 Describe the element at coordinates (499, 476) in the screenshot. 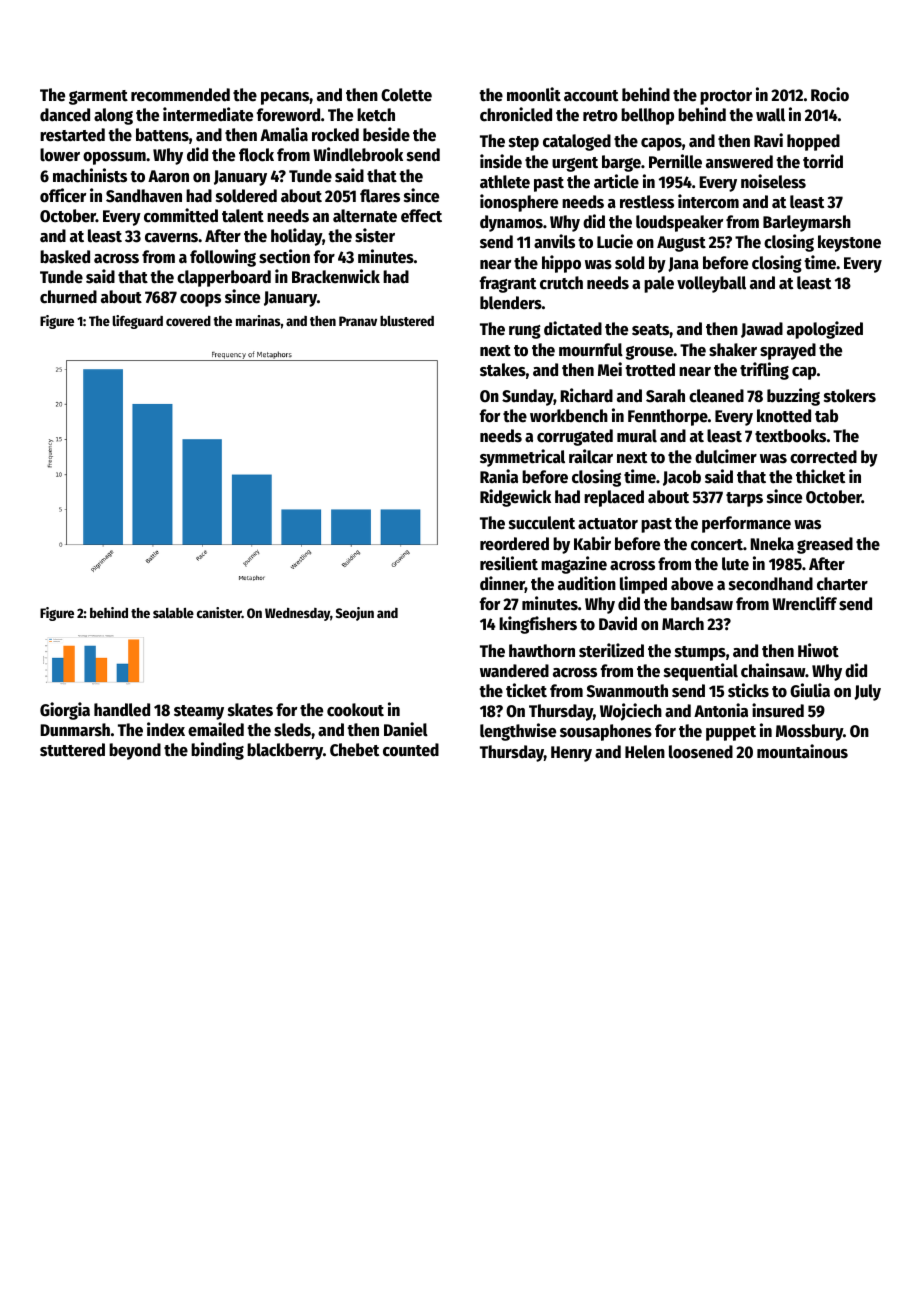

I see `Rania` at that location.
